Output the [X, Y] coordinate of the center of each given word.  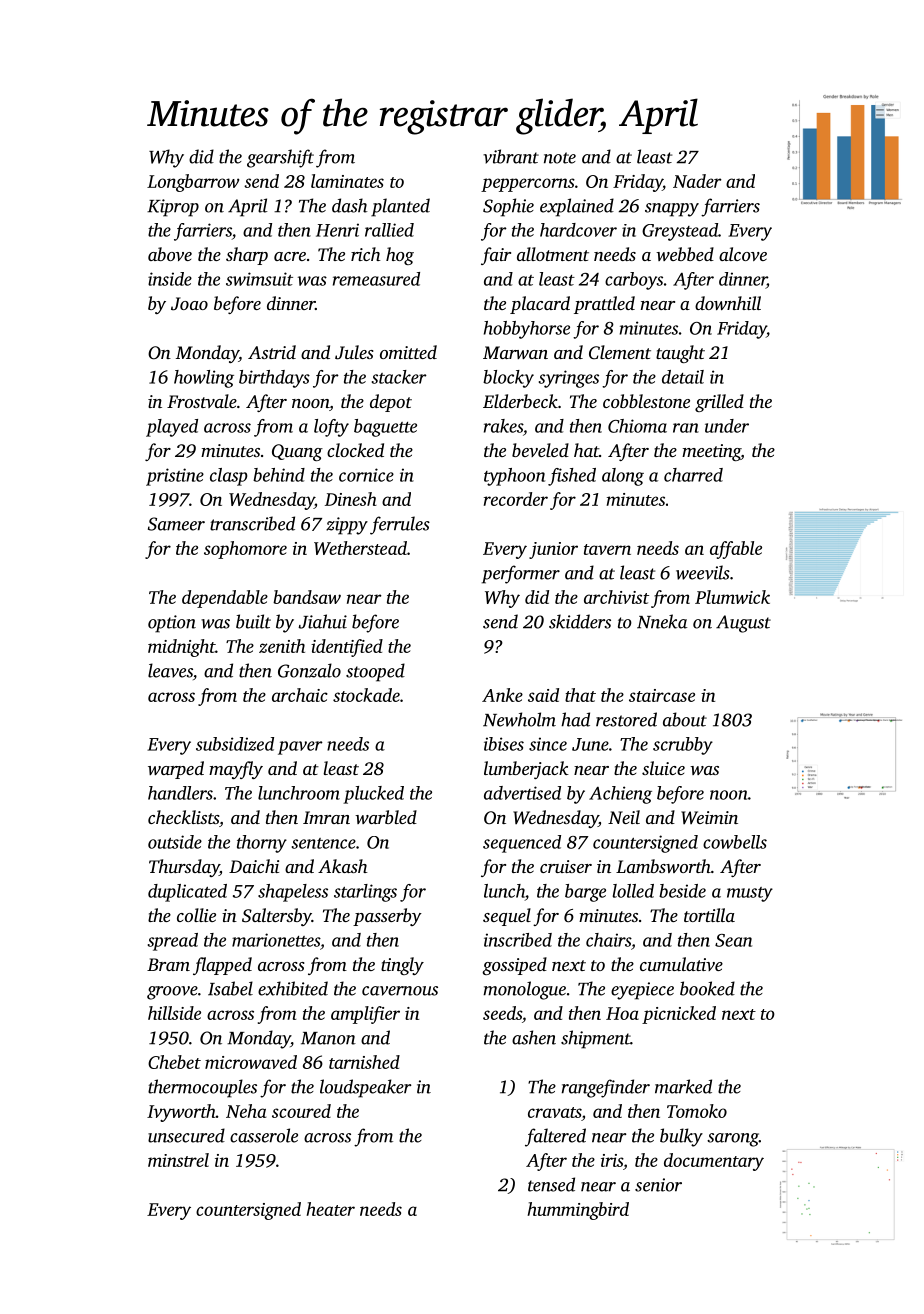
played [172, 428]
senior [658, 1185]
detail [683, 377]
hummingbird [578, 1211]
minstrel [178, 1160]
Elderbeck [520, 401]
